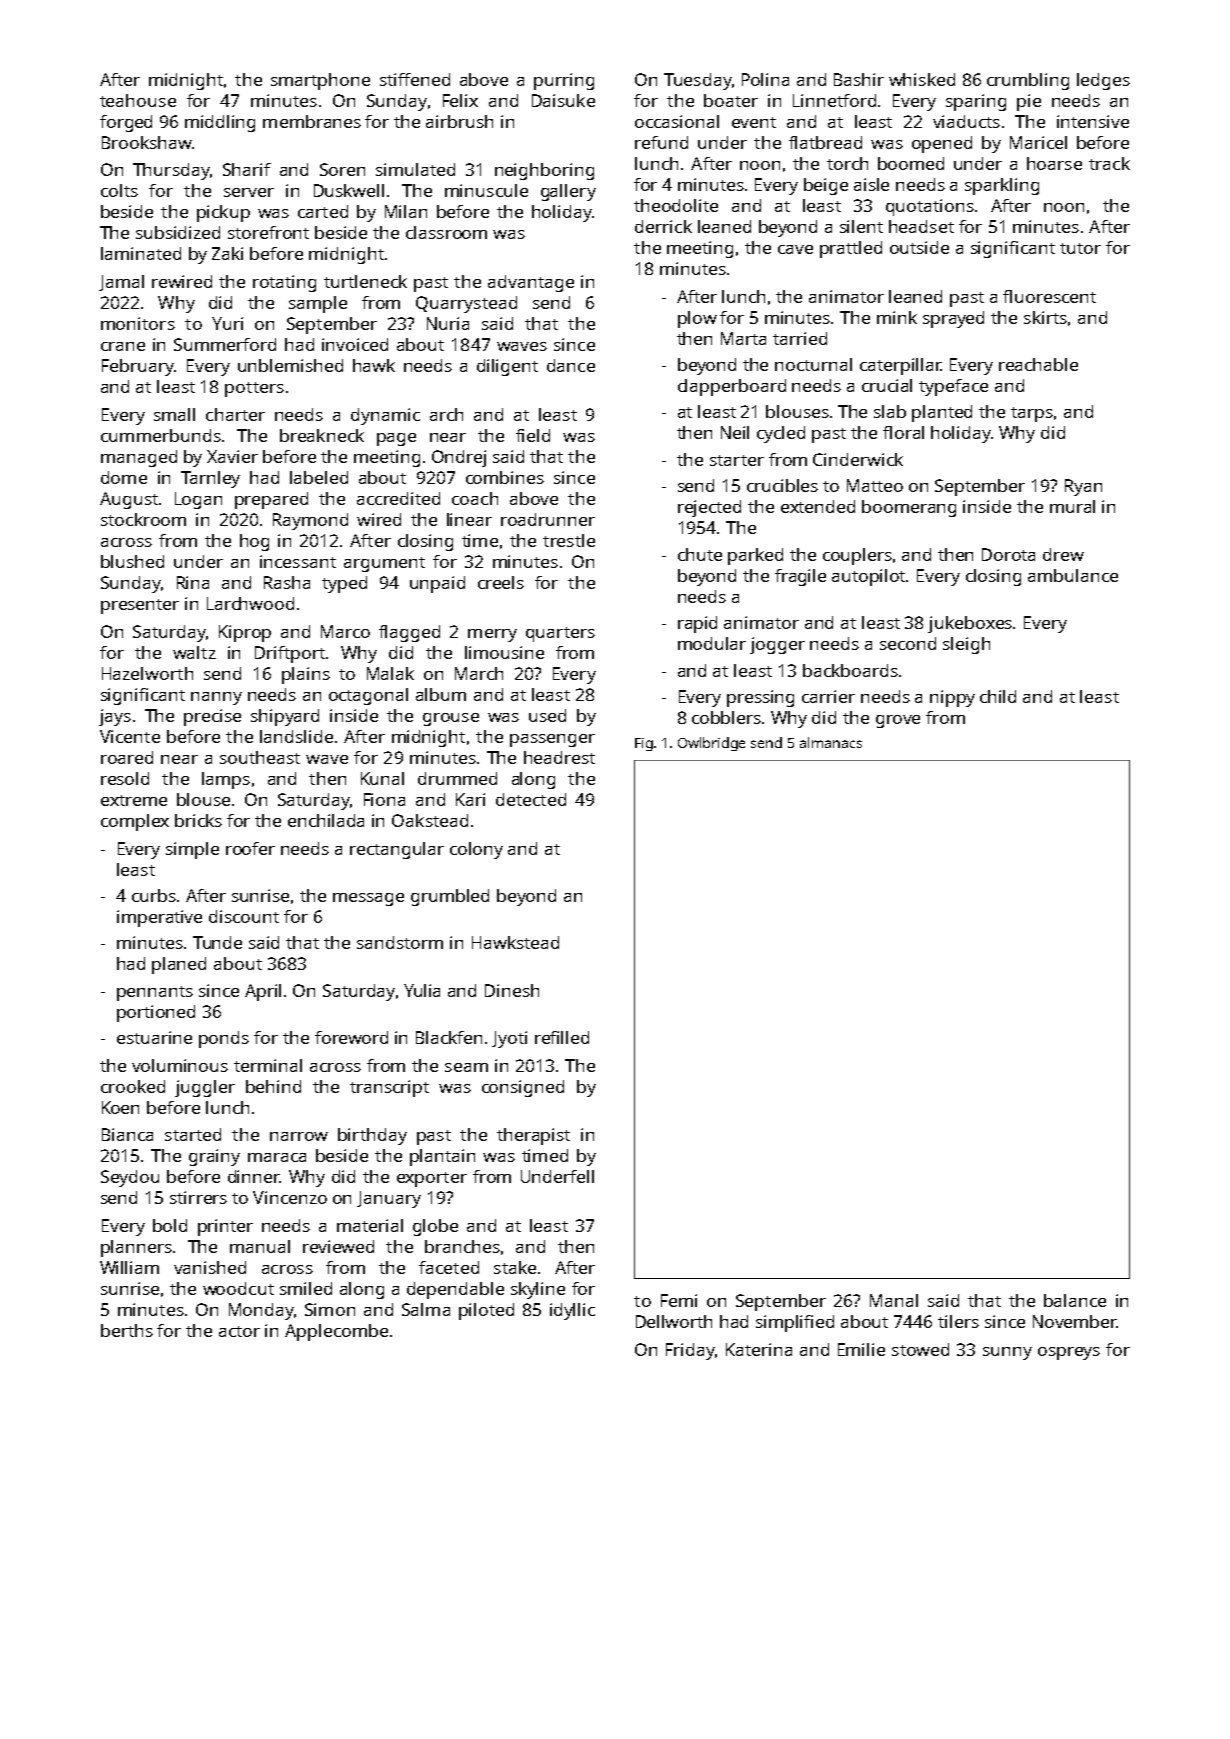  Describe the element at coordinates (834, 100) in the page. I see `Linnetford` at that location.
